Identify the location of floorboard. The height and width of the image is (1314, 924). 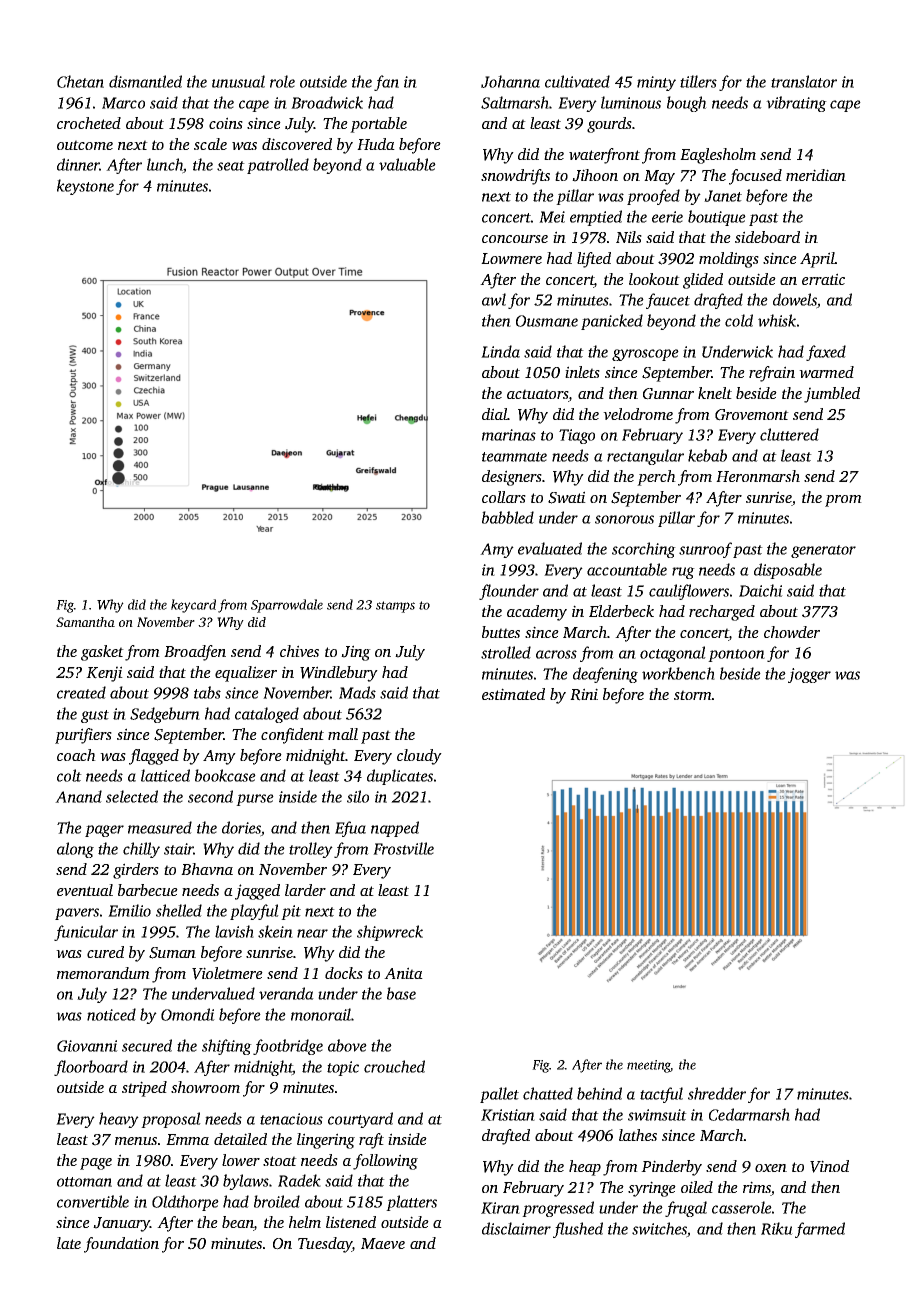
(91, 1068).
